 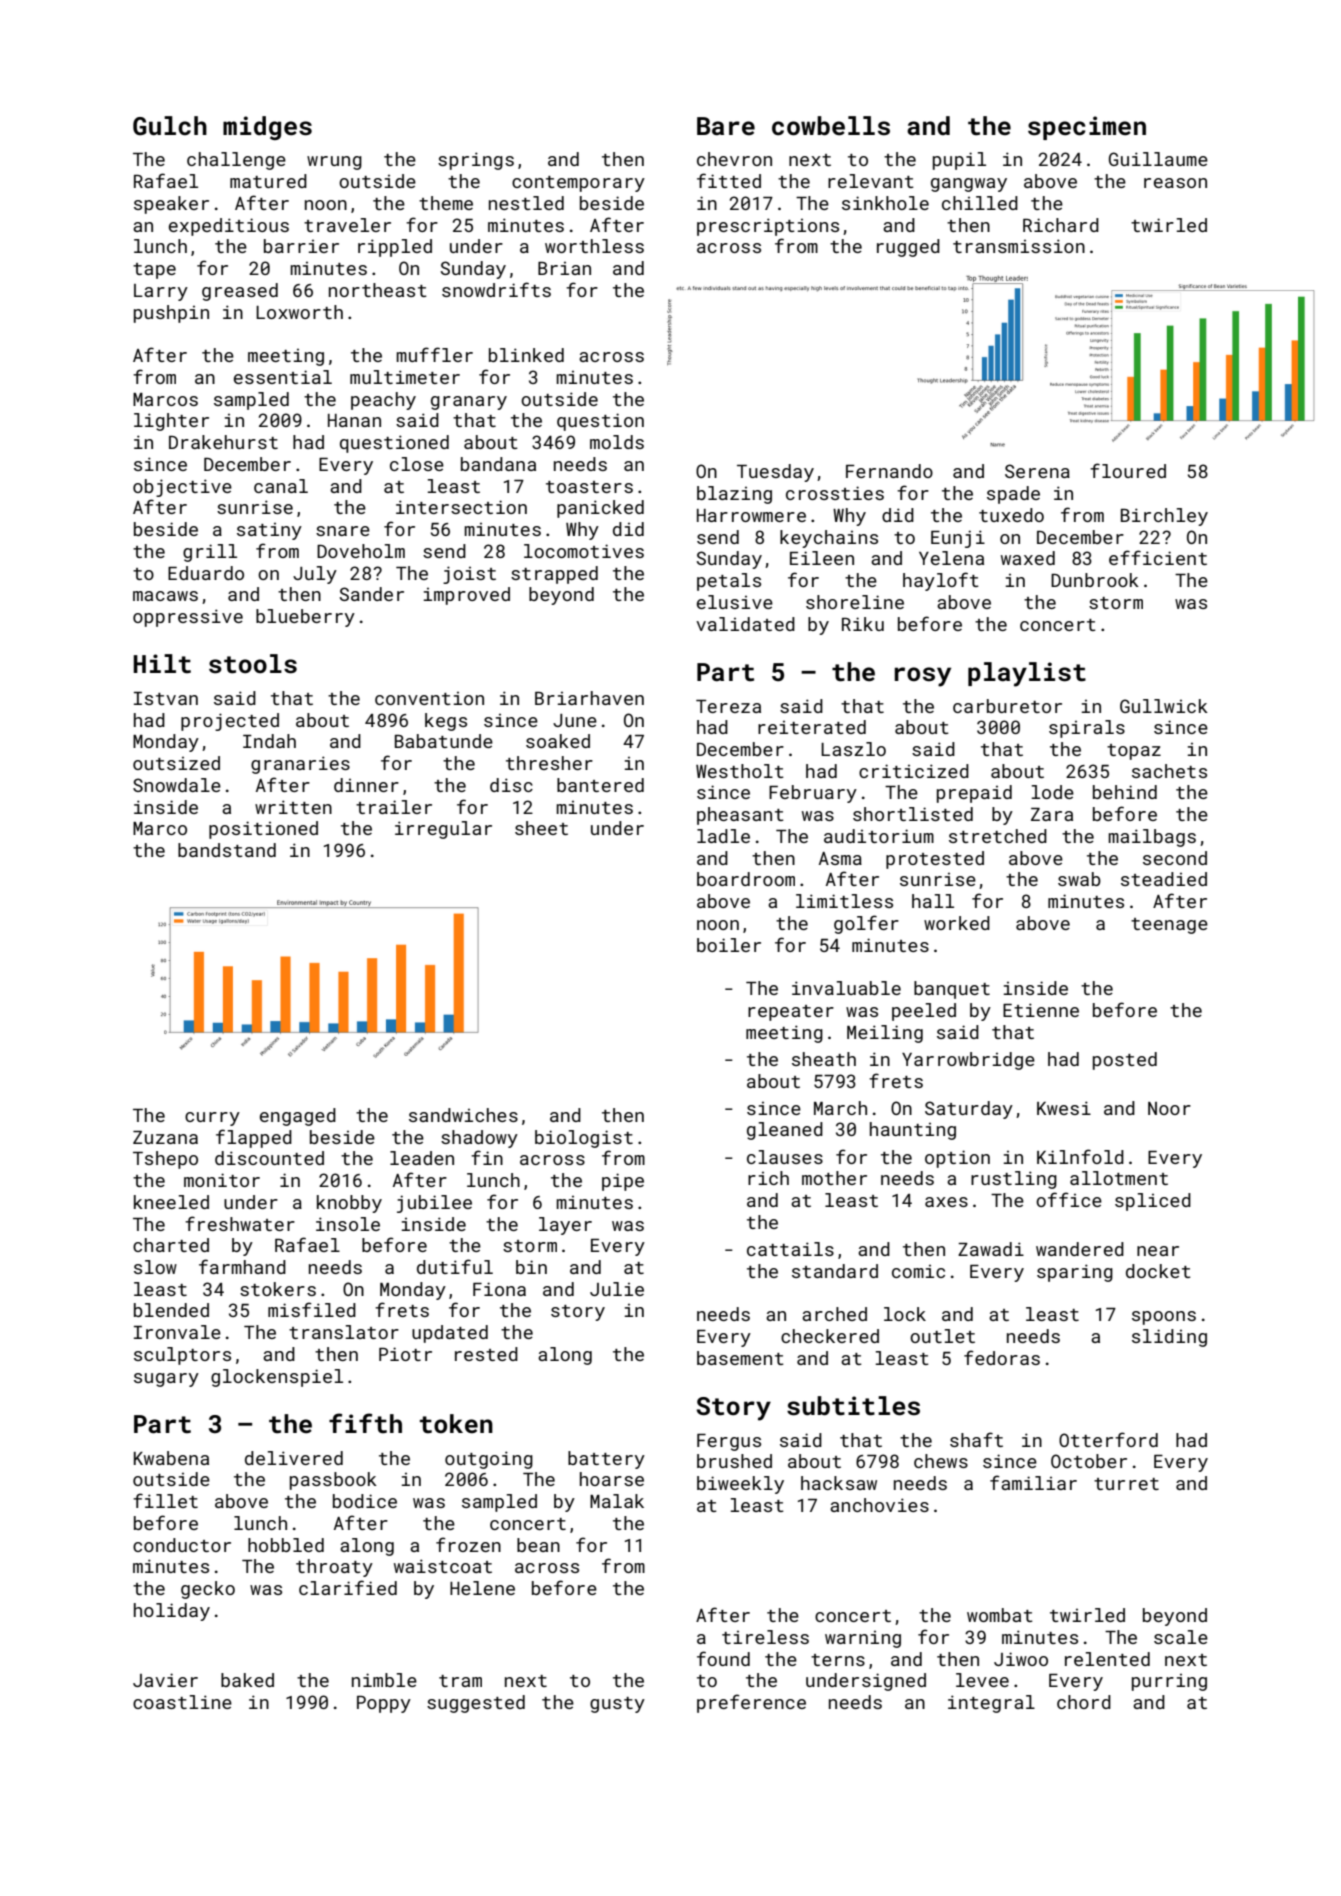 What do you see at coordinates (171, 314) in the page?
I see `pushpin` at bounding box center [171, 314].
